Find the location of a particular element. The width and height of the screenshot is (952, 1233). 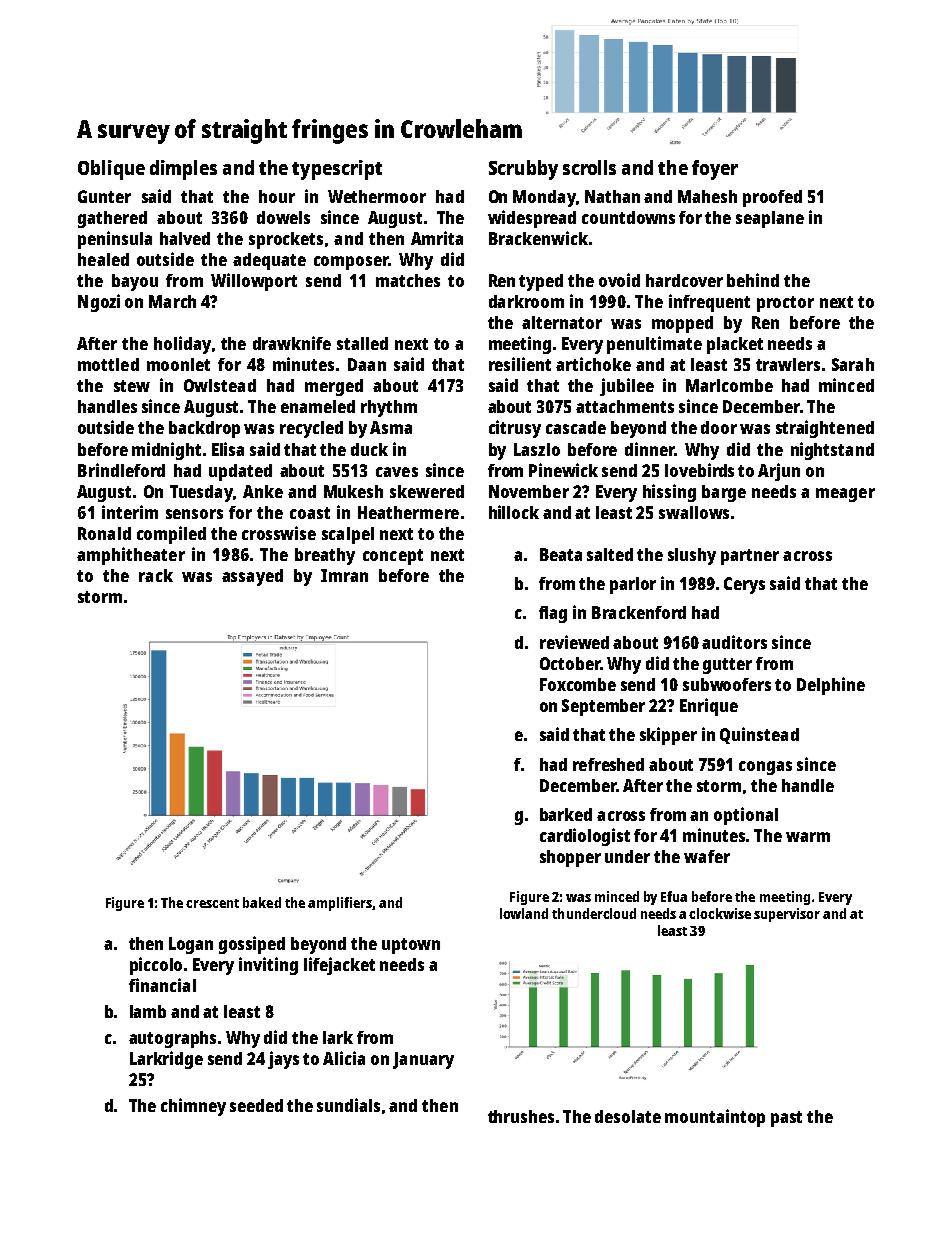

foyer is located at coordinates (715, 170).
